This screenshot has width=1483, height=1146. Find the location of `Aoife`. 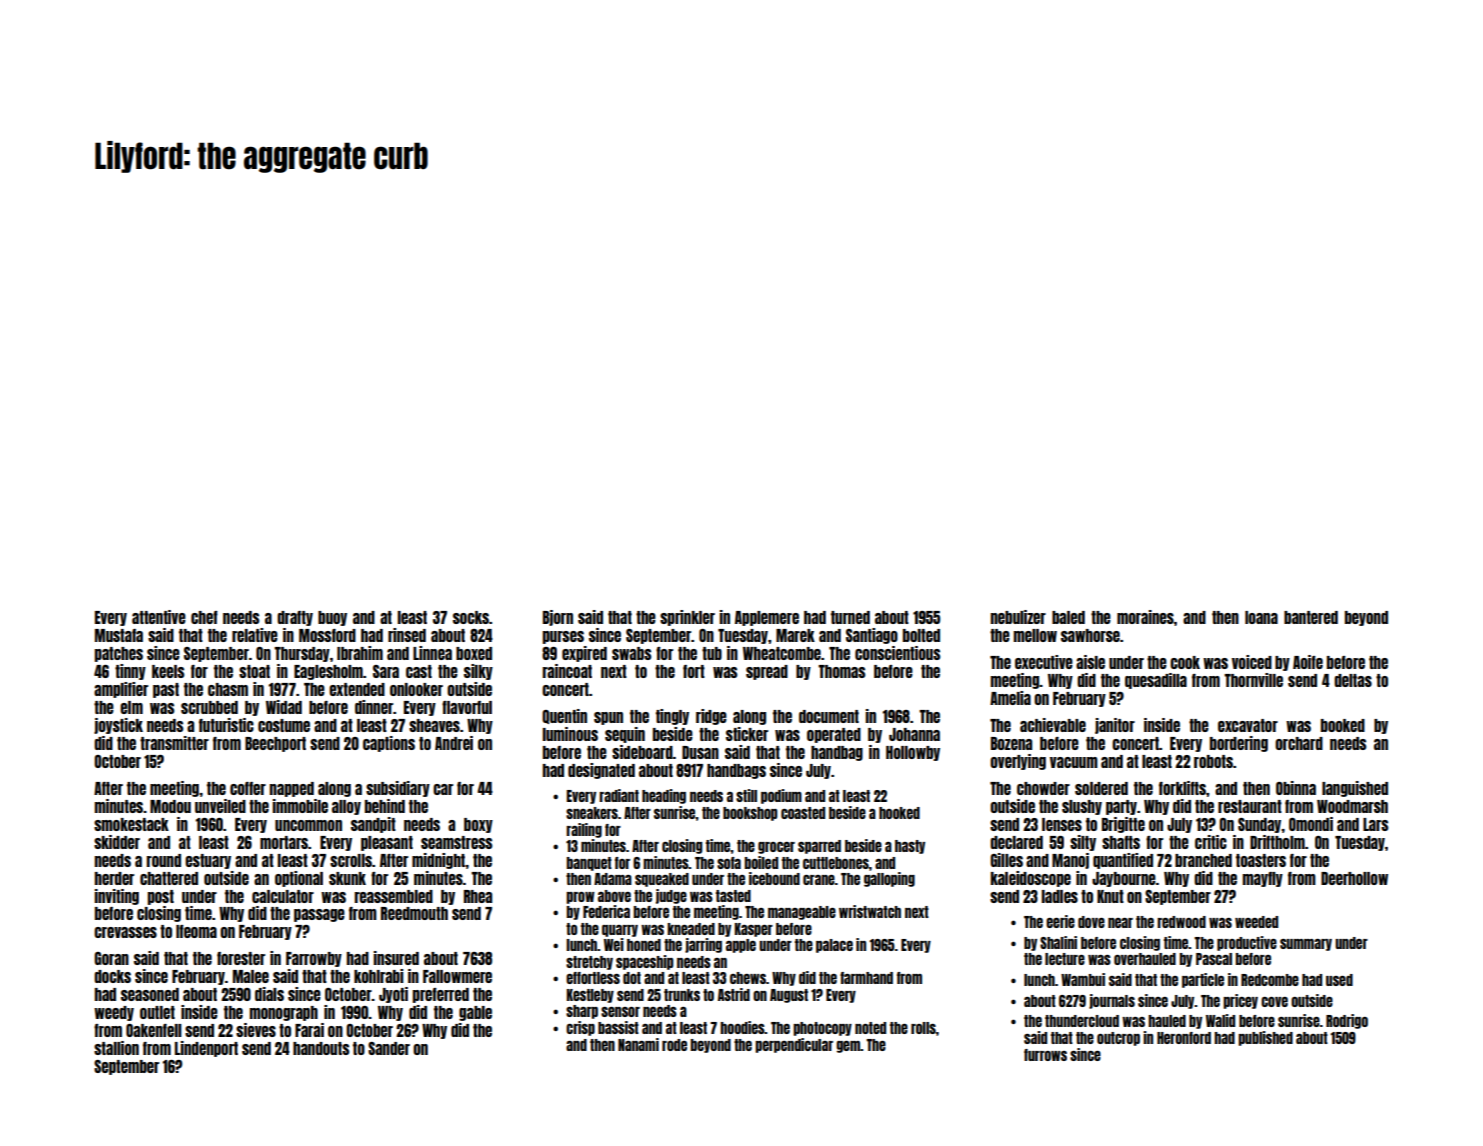

Aoife is located at coordinates (1308, 662).
